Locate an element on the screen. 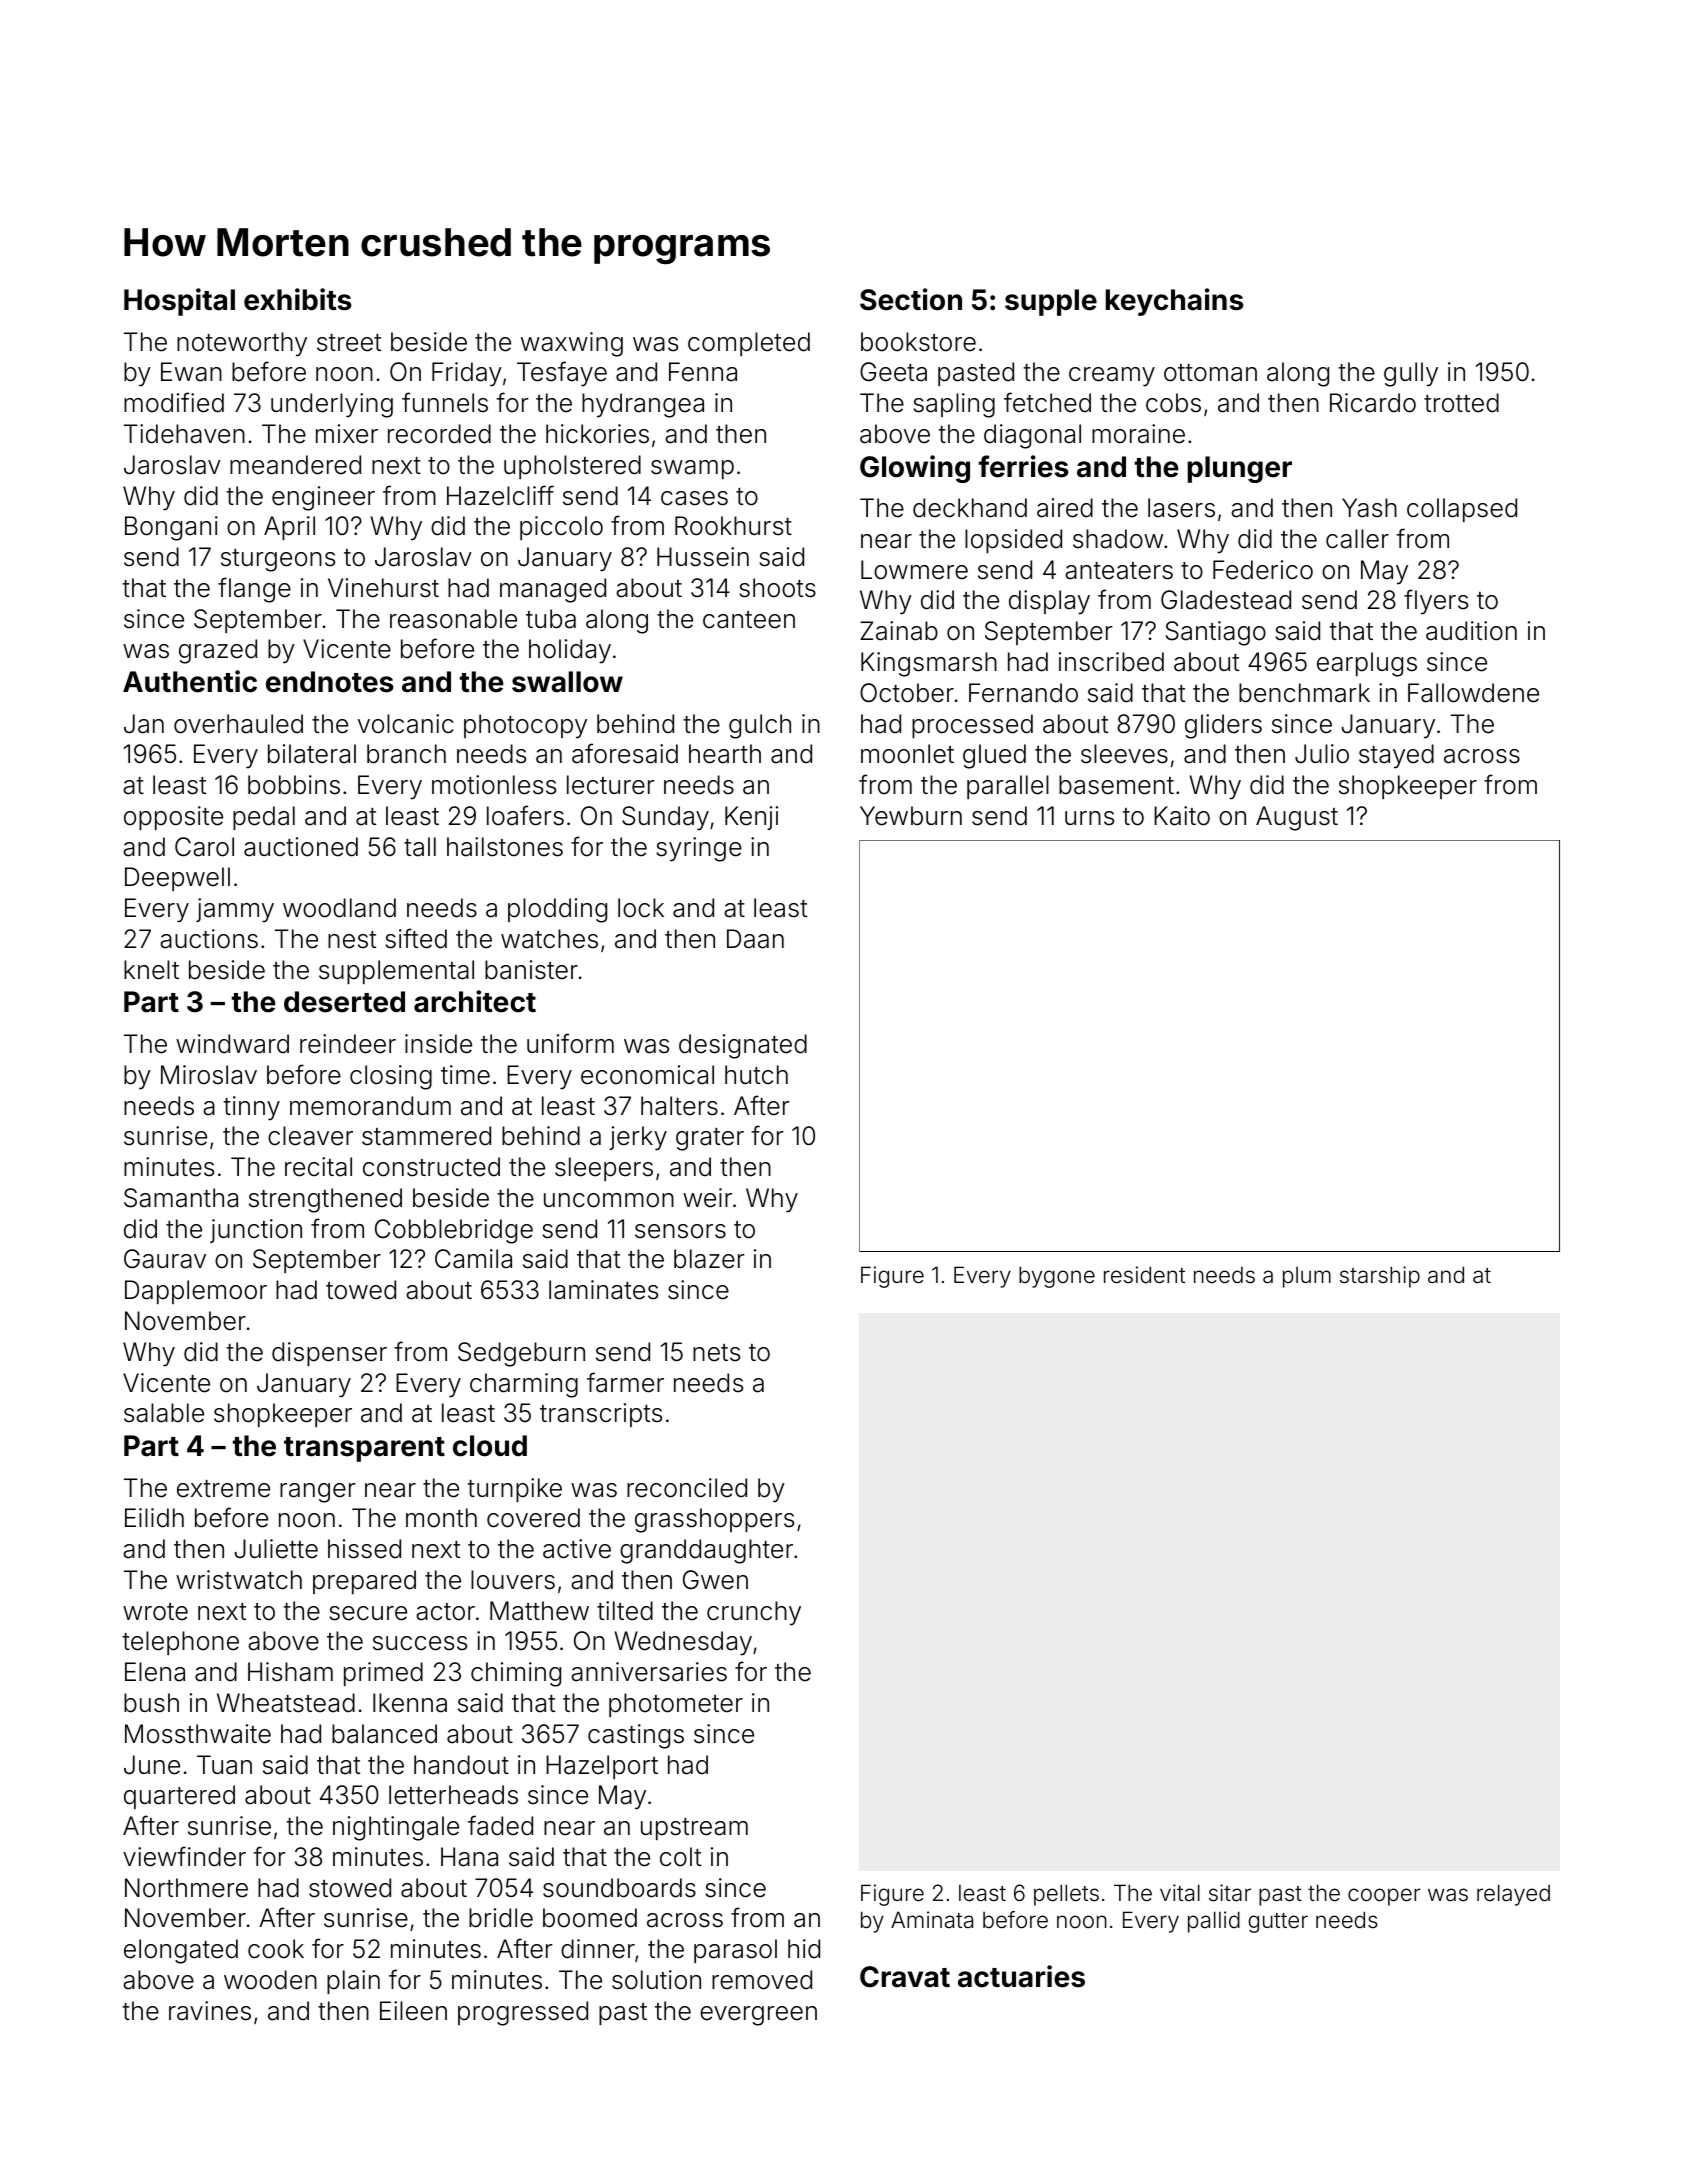 This screenshot has width=1683, height=2178. exhibits is located at coordinates (298, 299).
